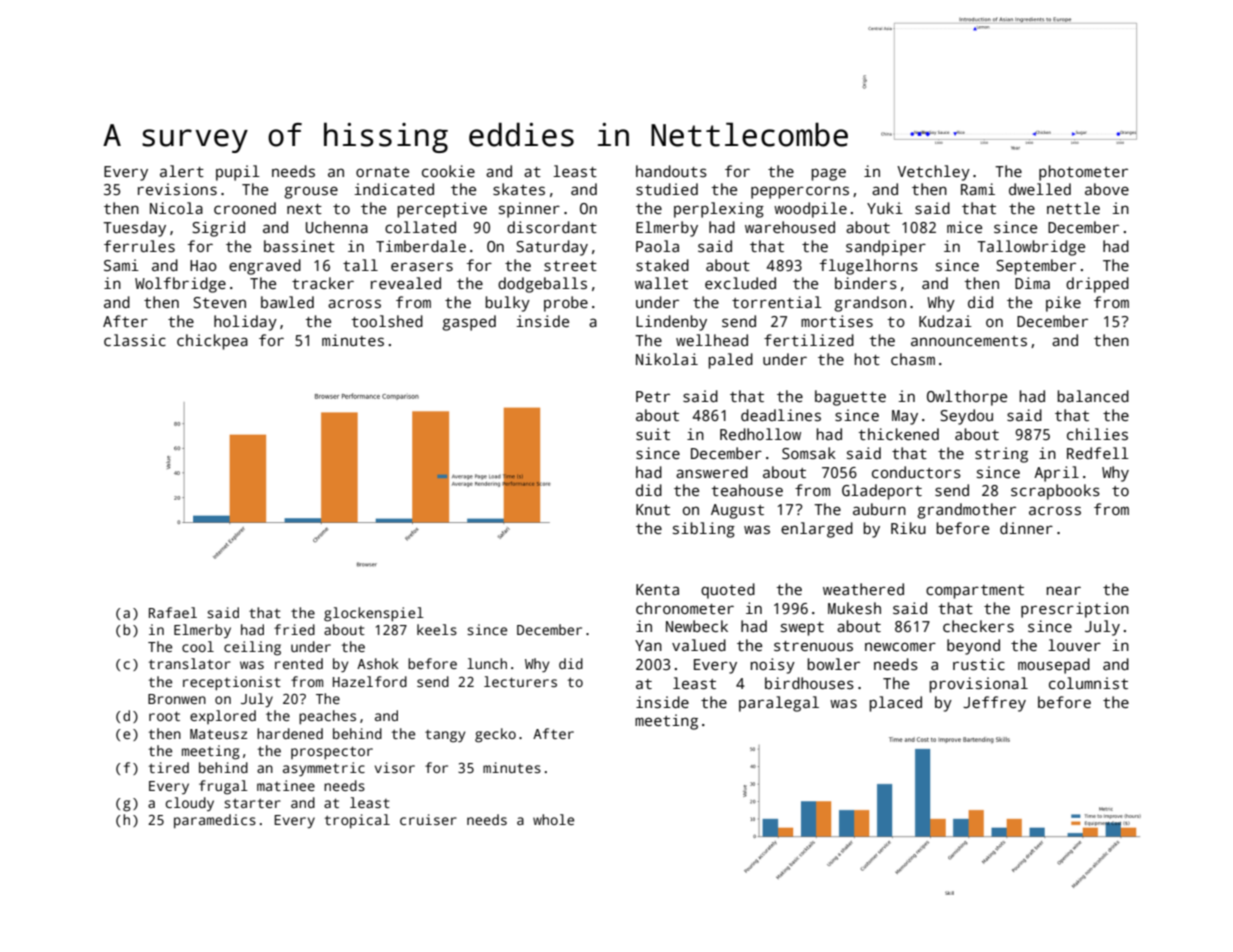 This page has height=952, width=1233. What do you see at coordinates (809, 683) in the page?
I see `birdhouses` at bounding box center [809, 683].
